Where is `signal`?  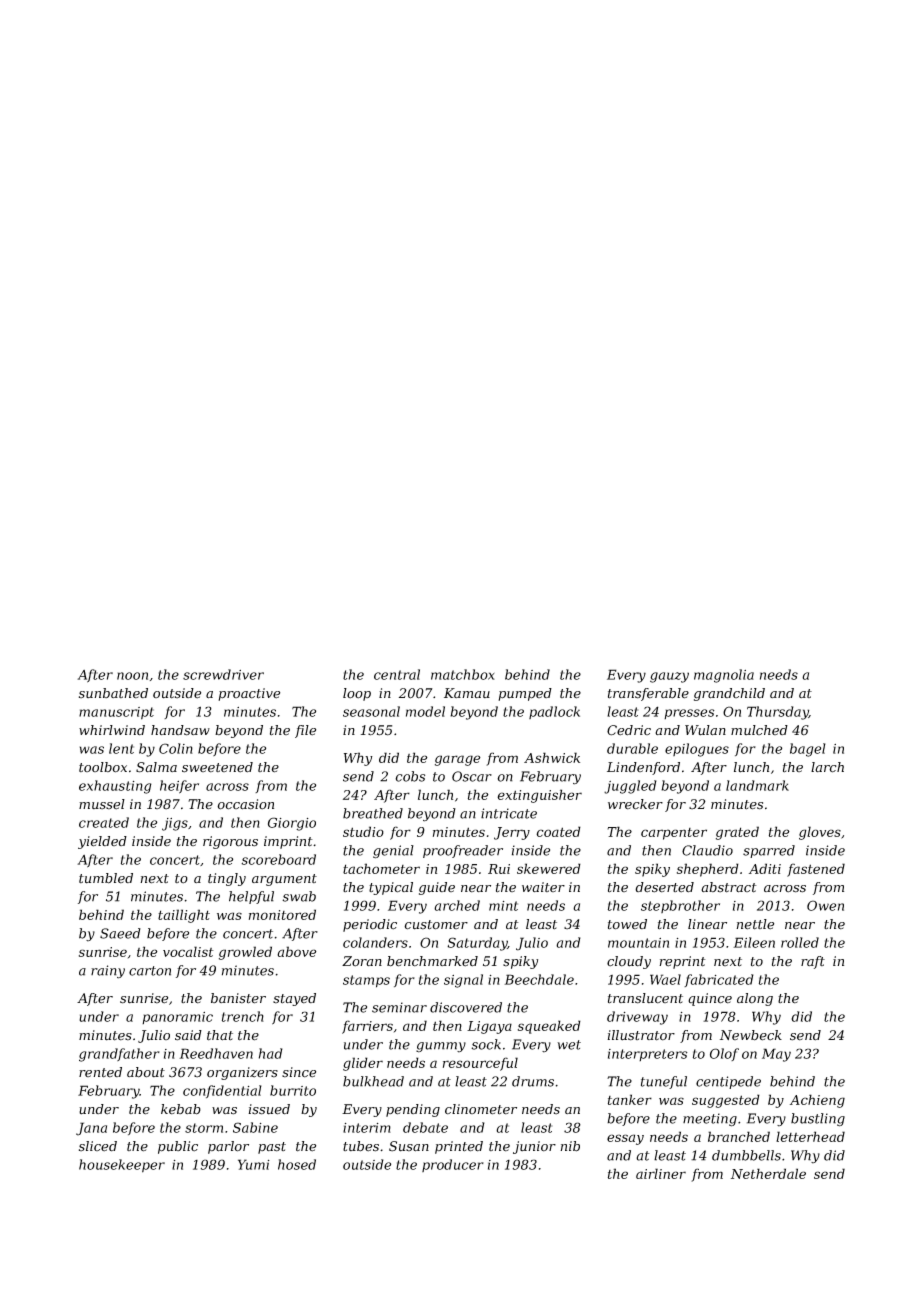 signal is located at coordinates (463, 981).
